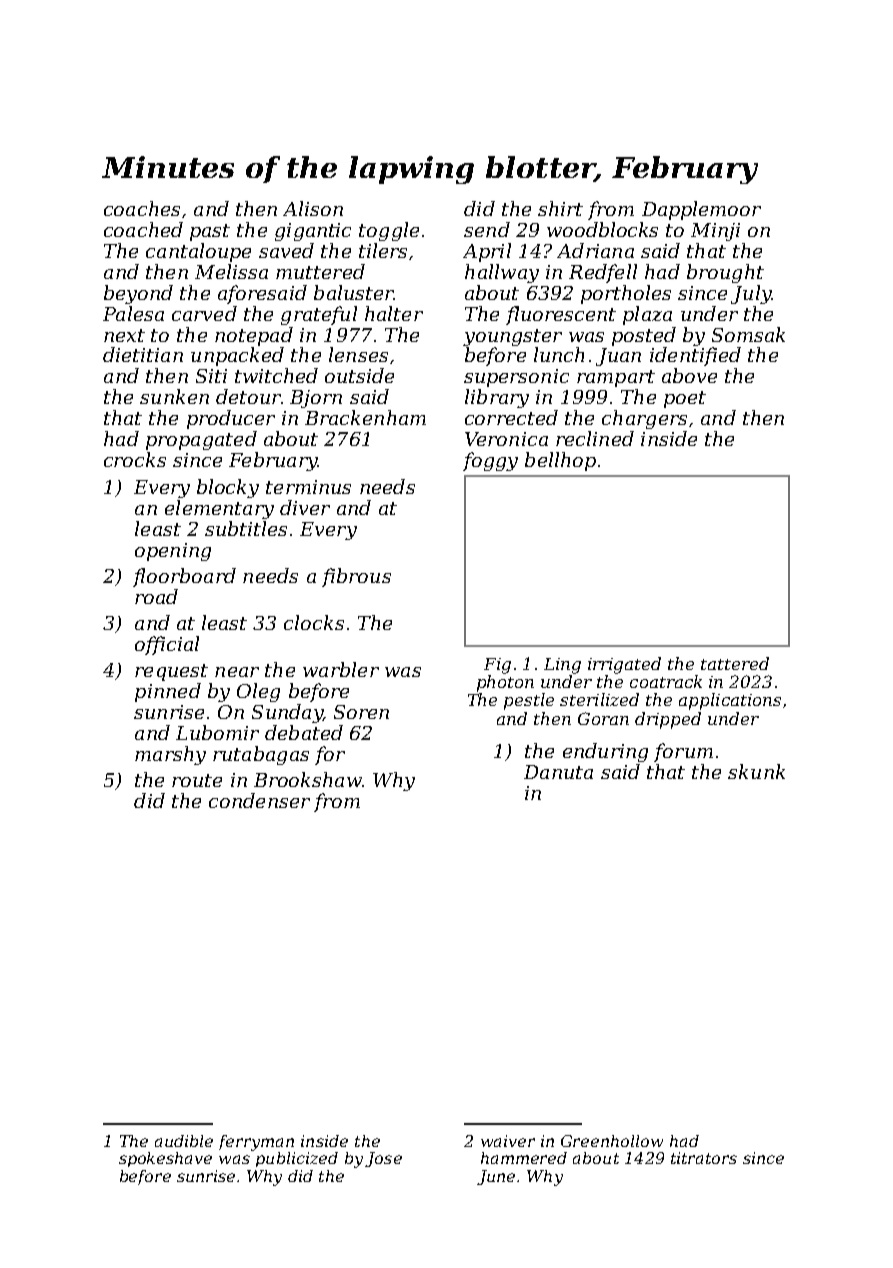  Describe the element at coordinates (165, 1159) in the image. I see `spokeshave` at that location.
